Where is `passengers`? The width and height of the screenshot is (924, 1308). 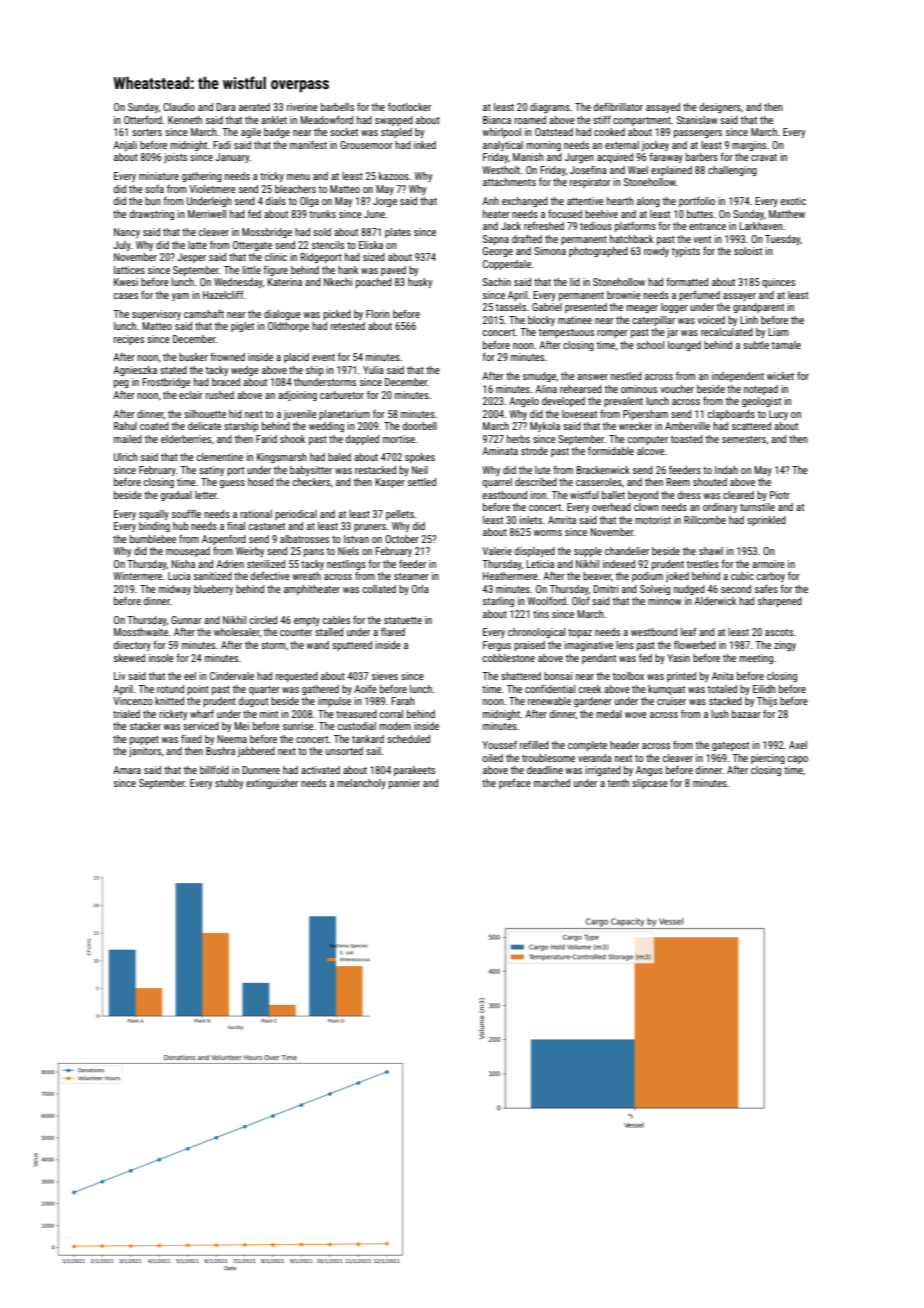
passengers is located at coordinates (698, 134).
